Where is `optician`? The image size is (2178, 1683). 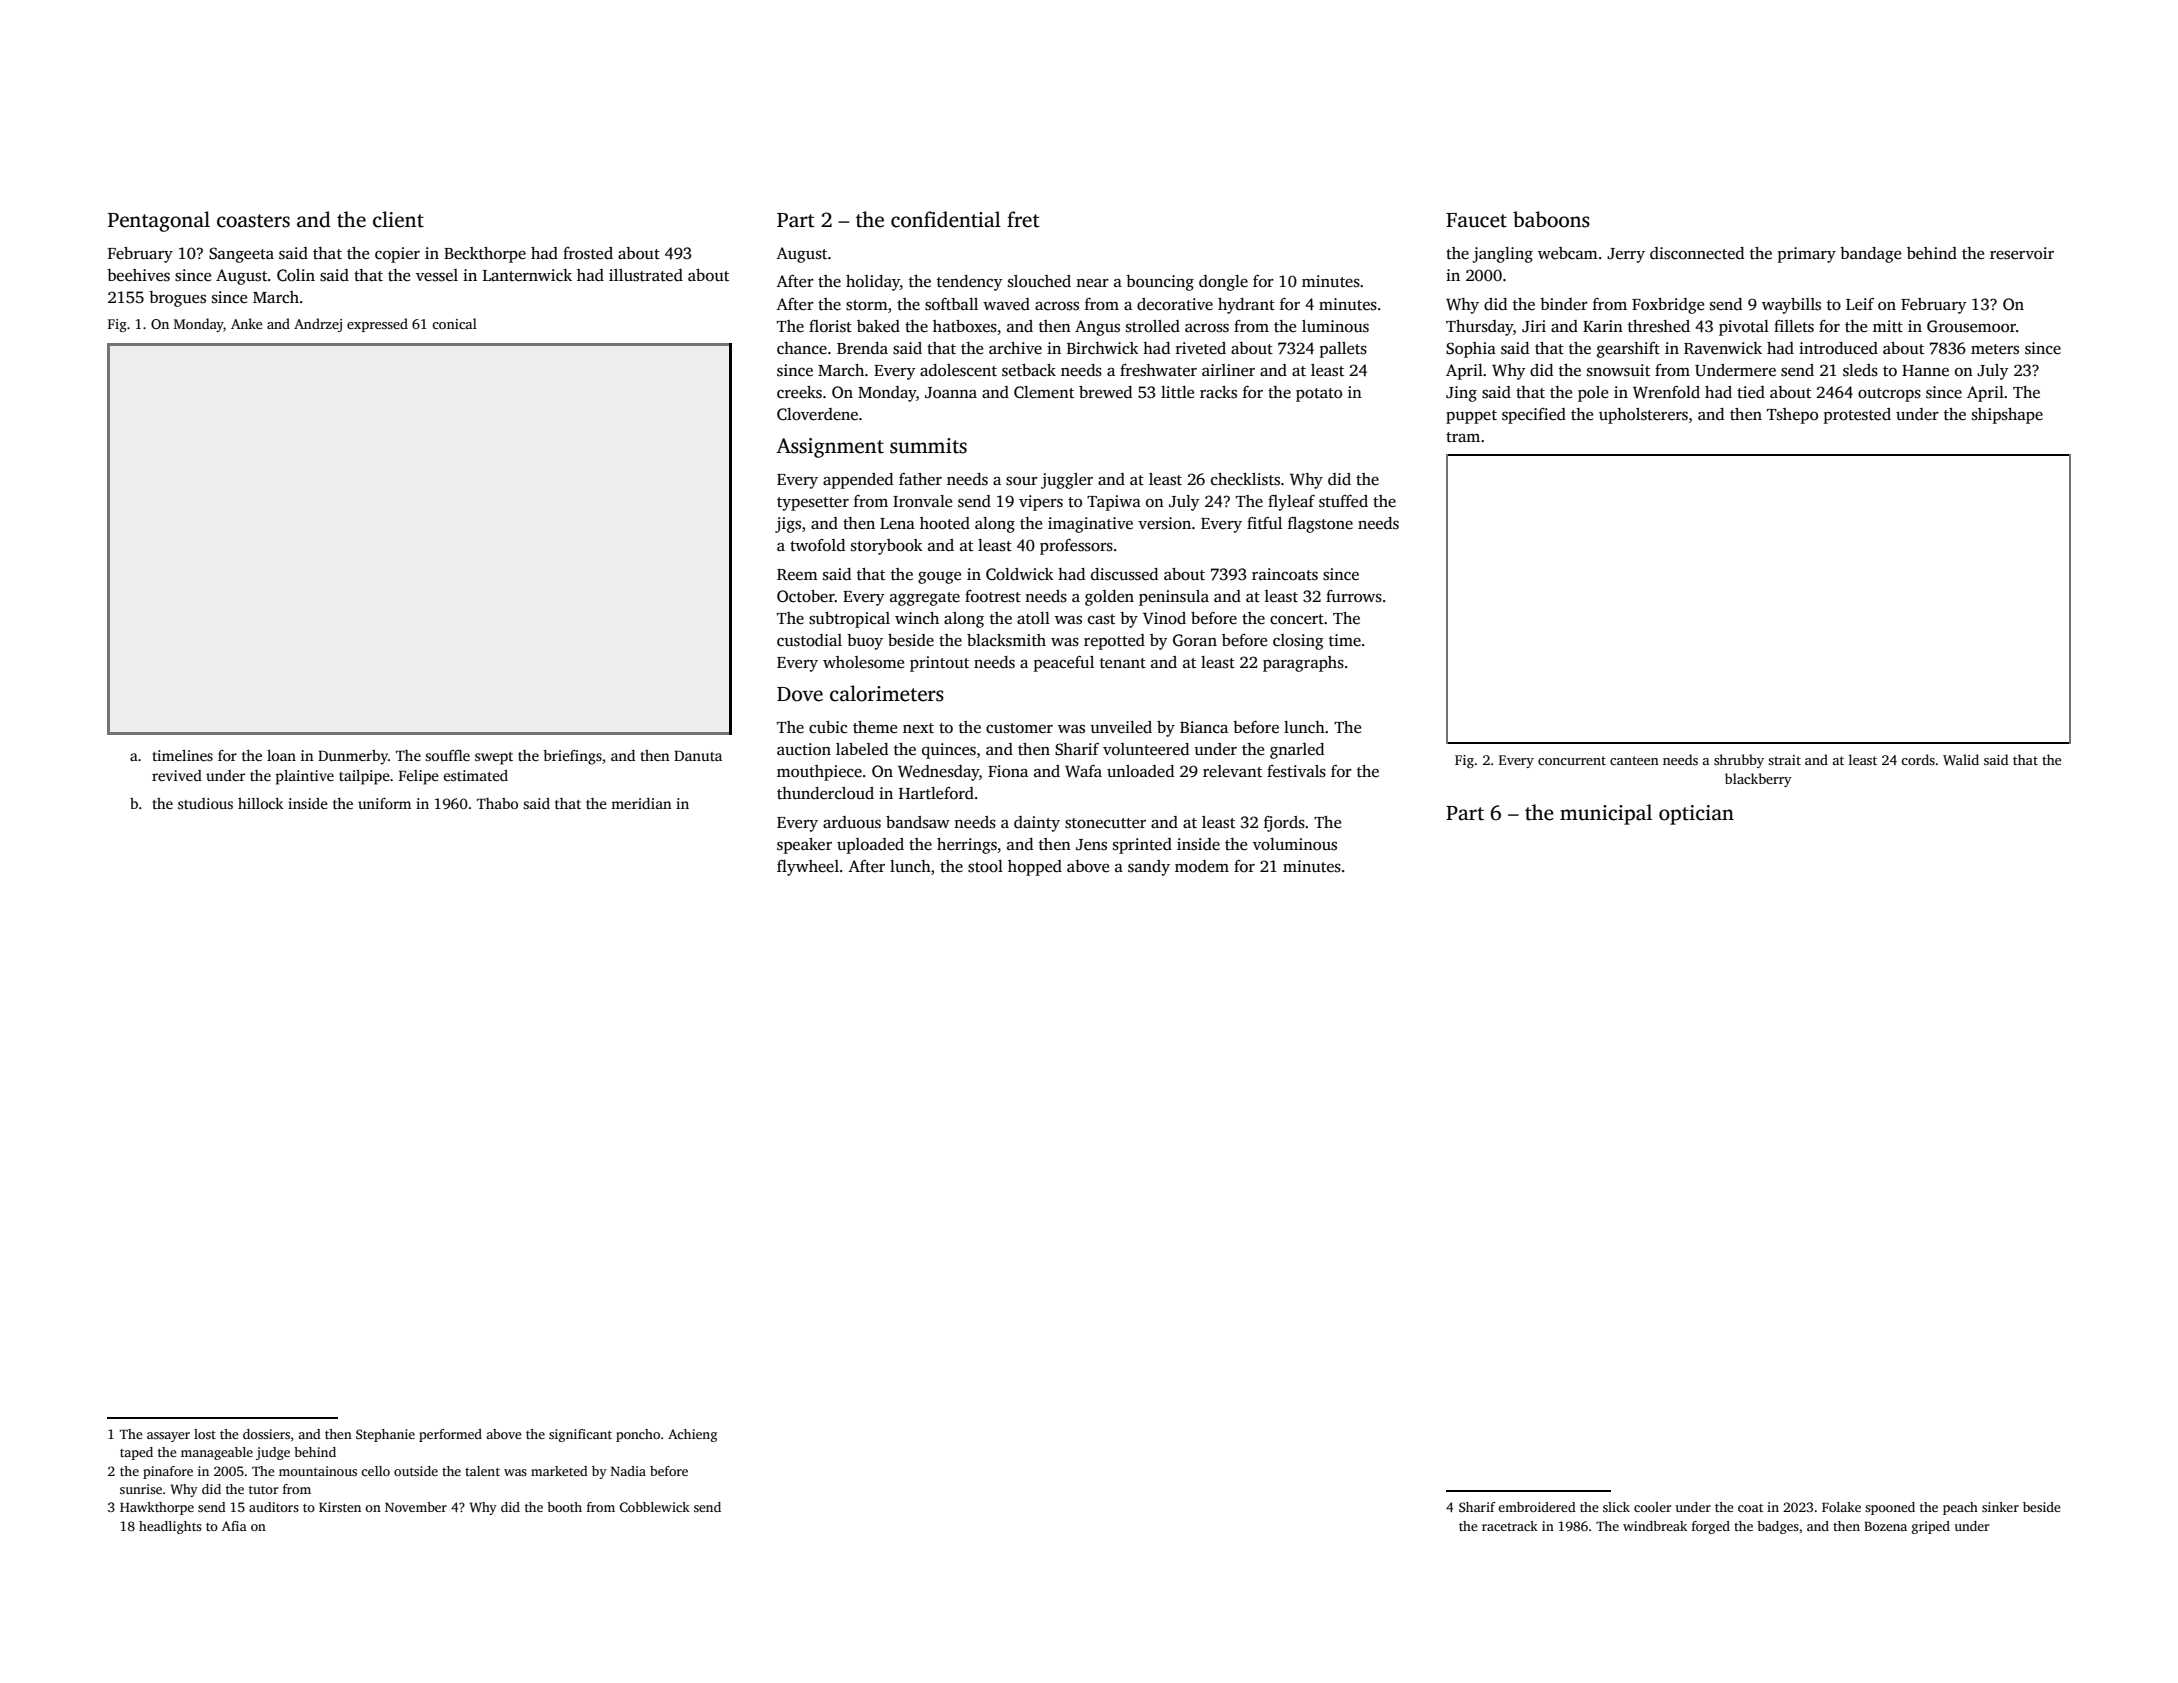 optician is located at coordinates (1696, 815).
